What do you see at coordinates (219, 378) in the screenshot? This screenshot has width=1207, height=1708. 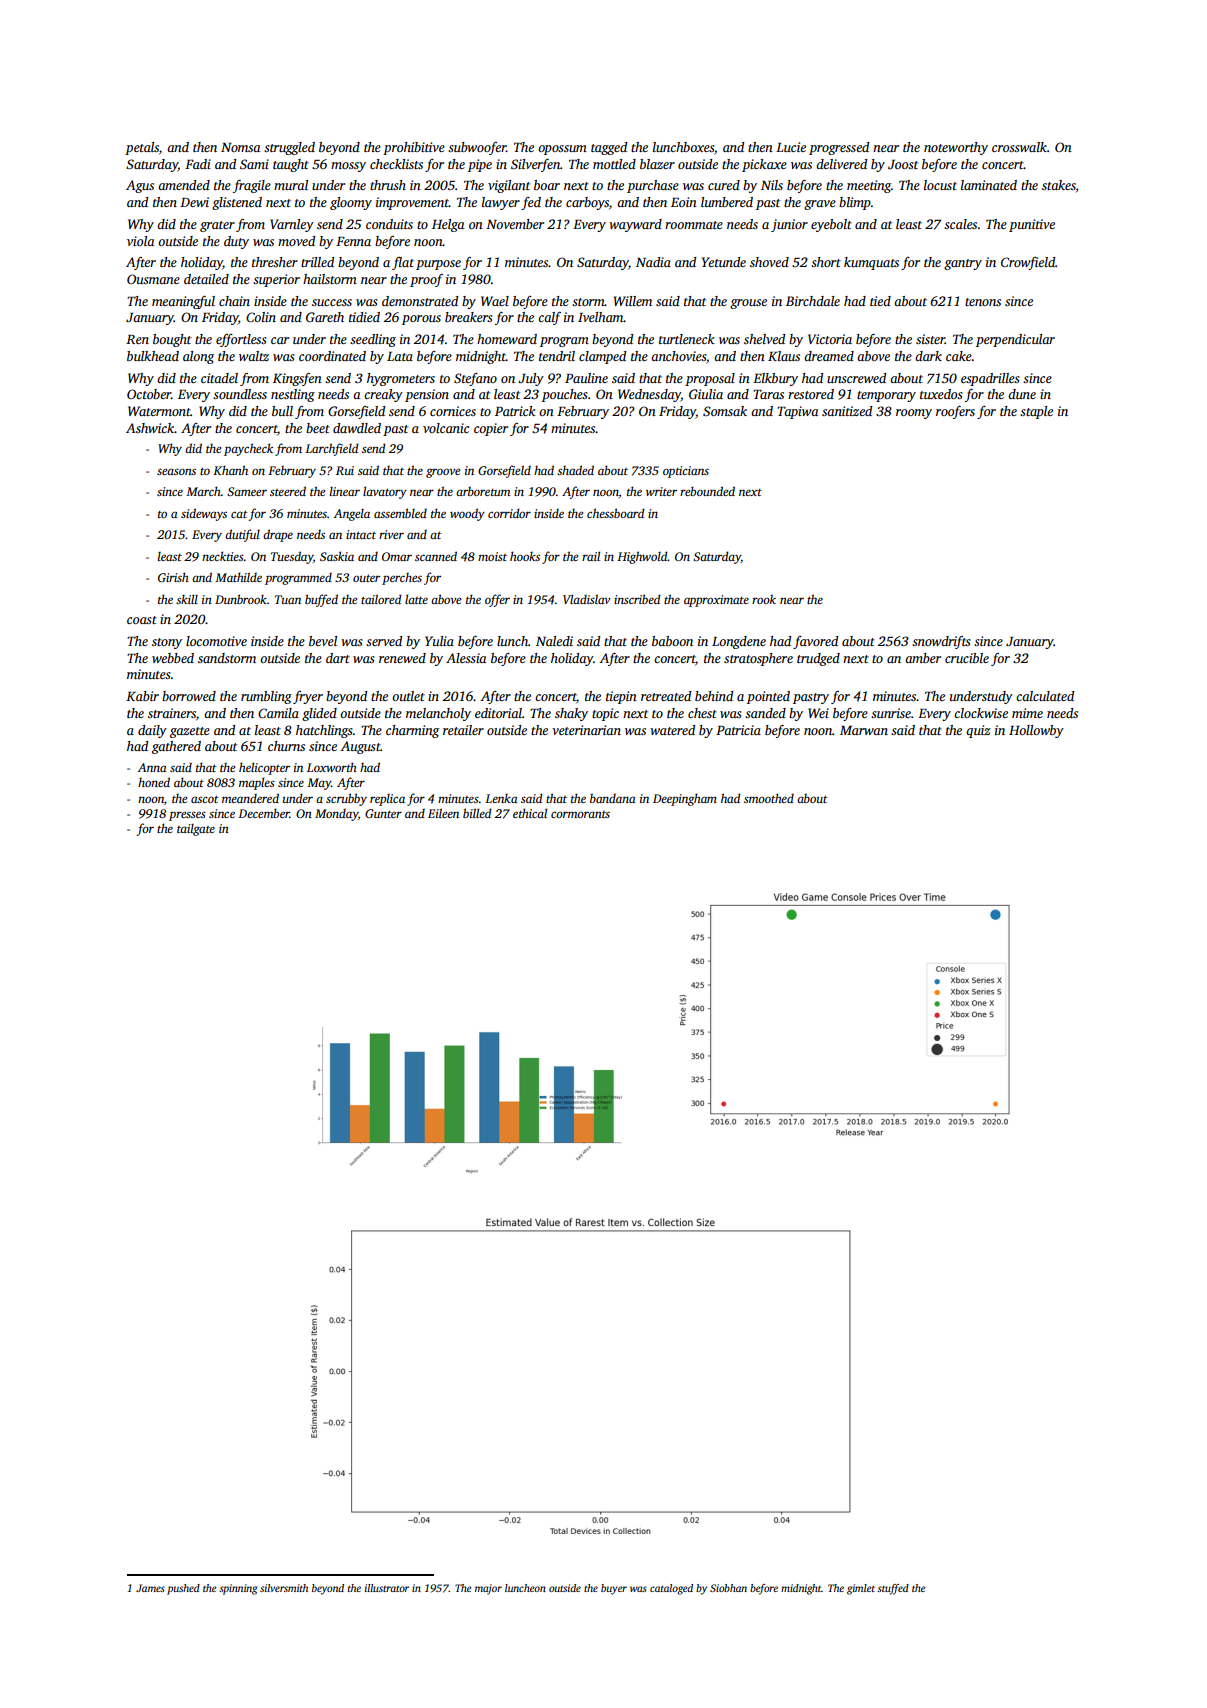 I see `citadel` at bounding box center [219, 378].
